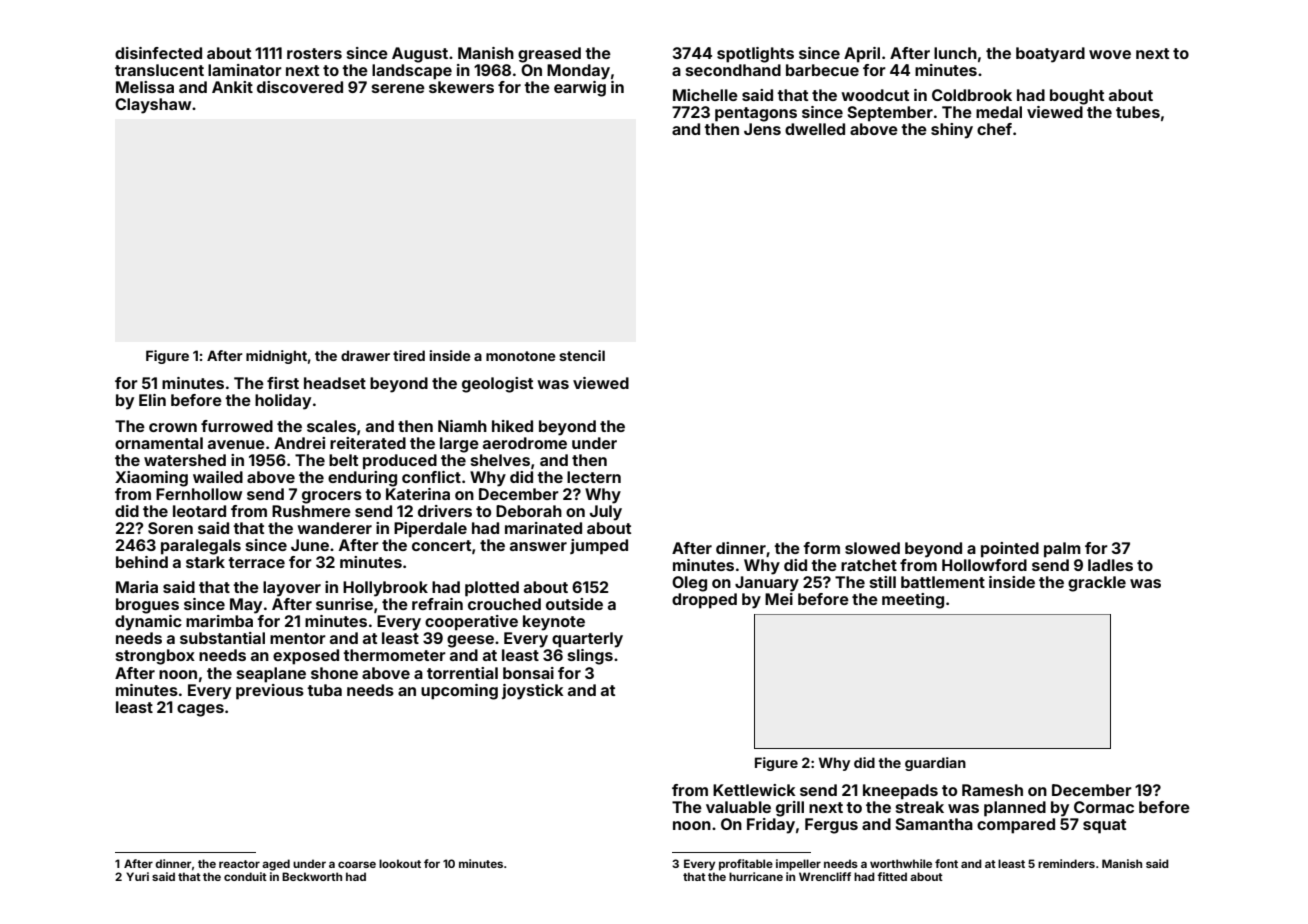 The height and width of the page is (924, 1308). I want to click on tubes, so click(1138, 112).
